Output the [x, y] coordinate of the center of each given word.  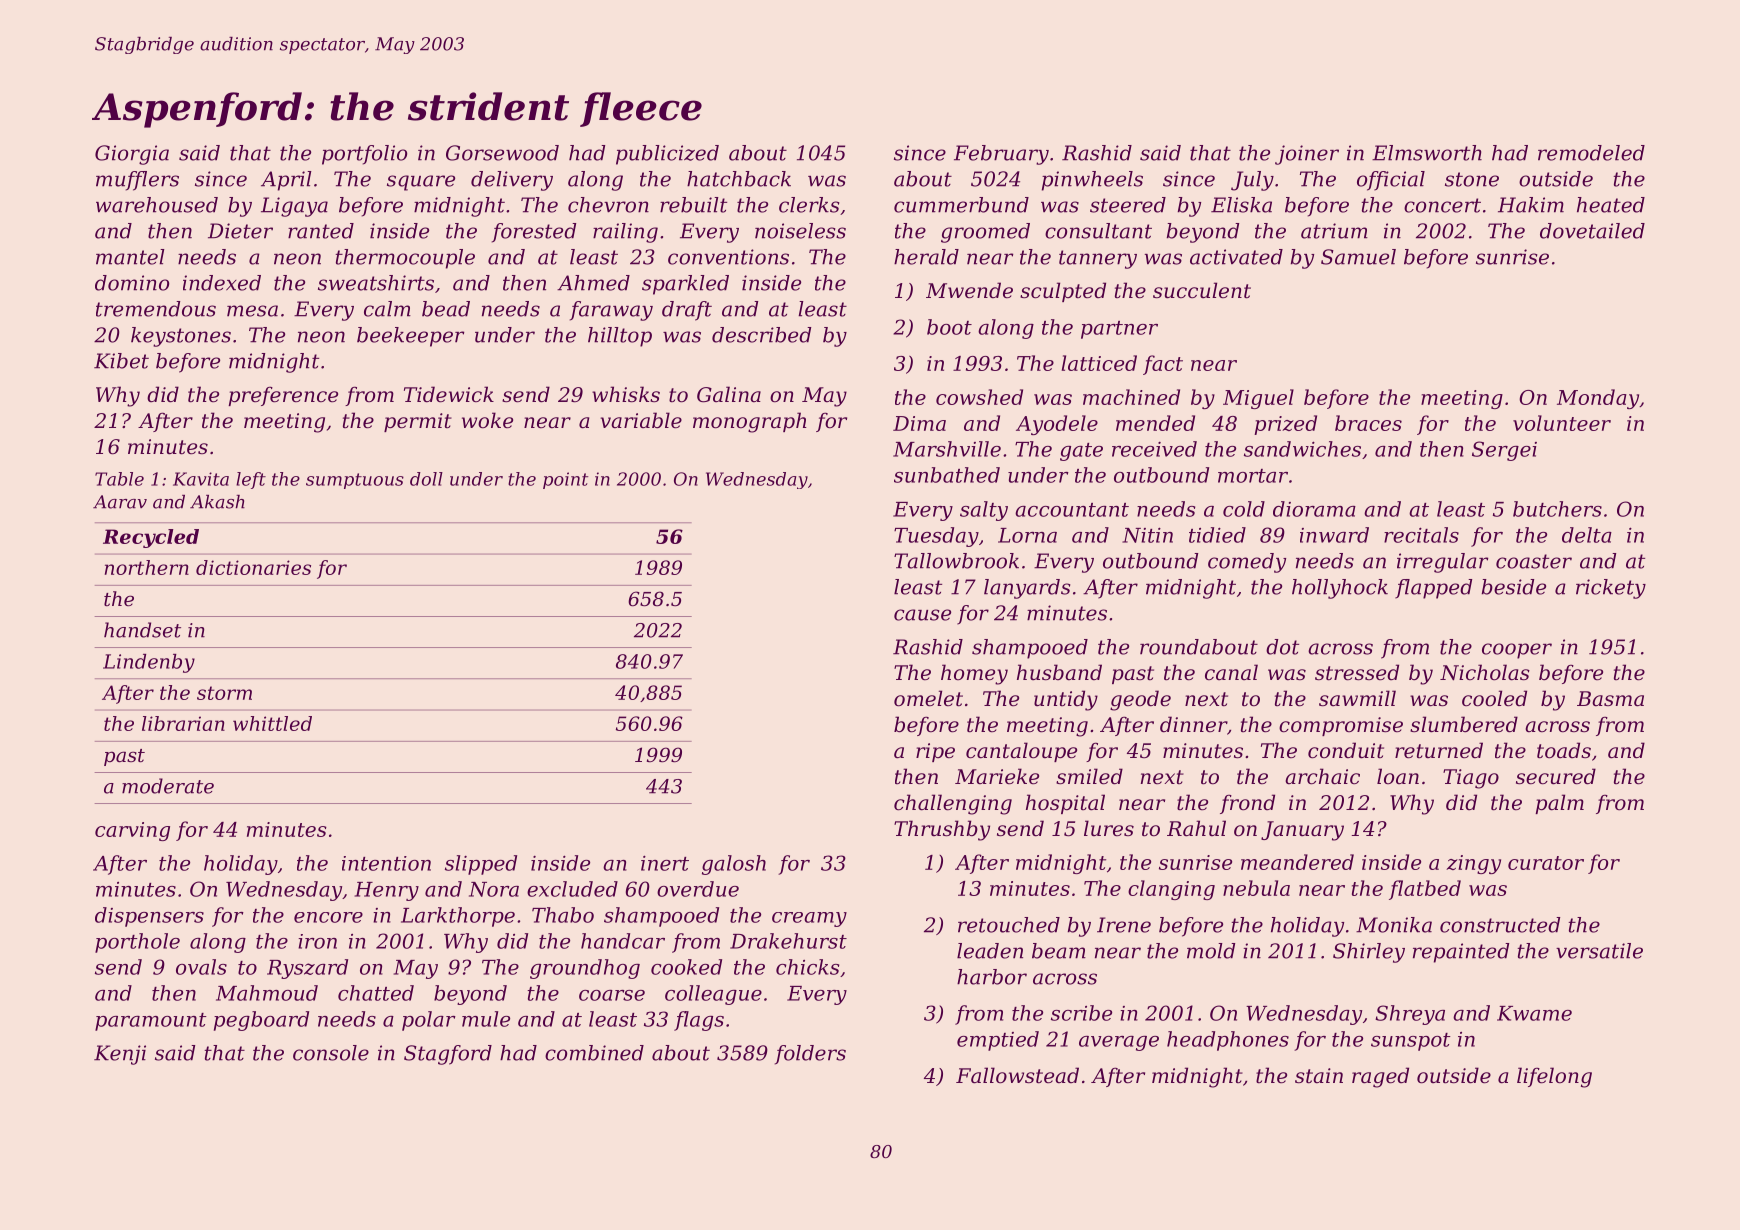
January [1302, 831]
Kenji [120, 1055]
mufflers [137, 181]
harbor [992, 977]
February [1001, 155]
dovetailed [1592, 231]
